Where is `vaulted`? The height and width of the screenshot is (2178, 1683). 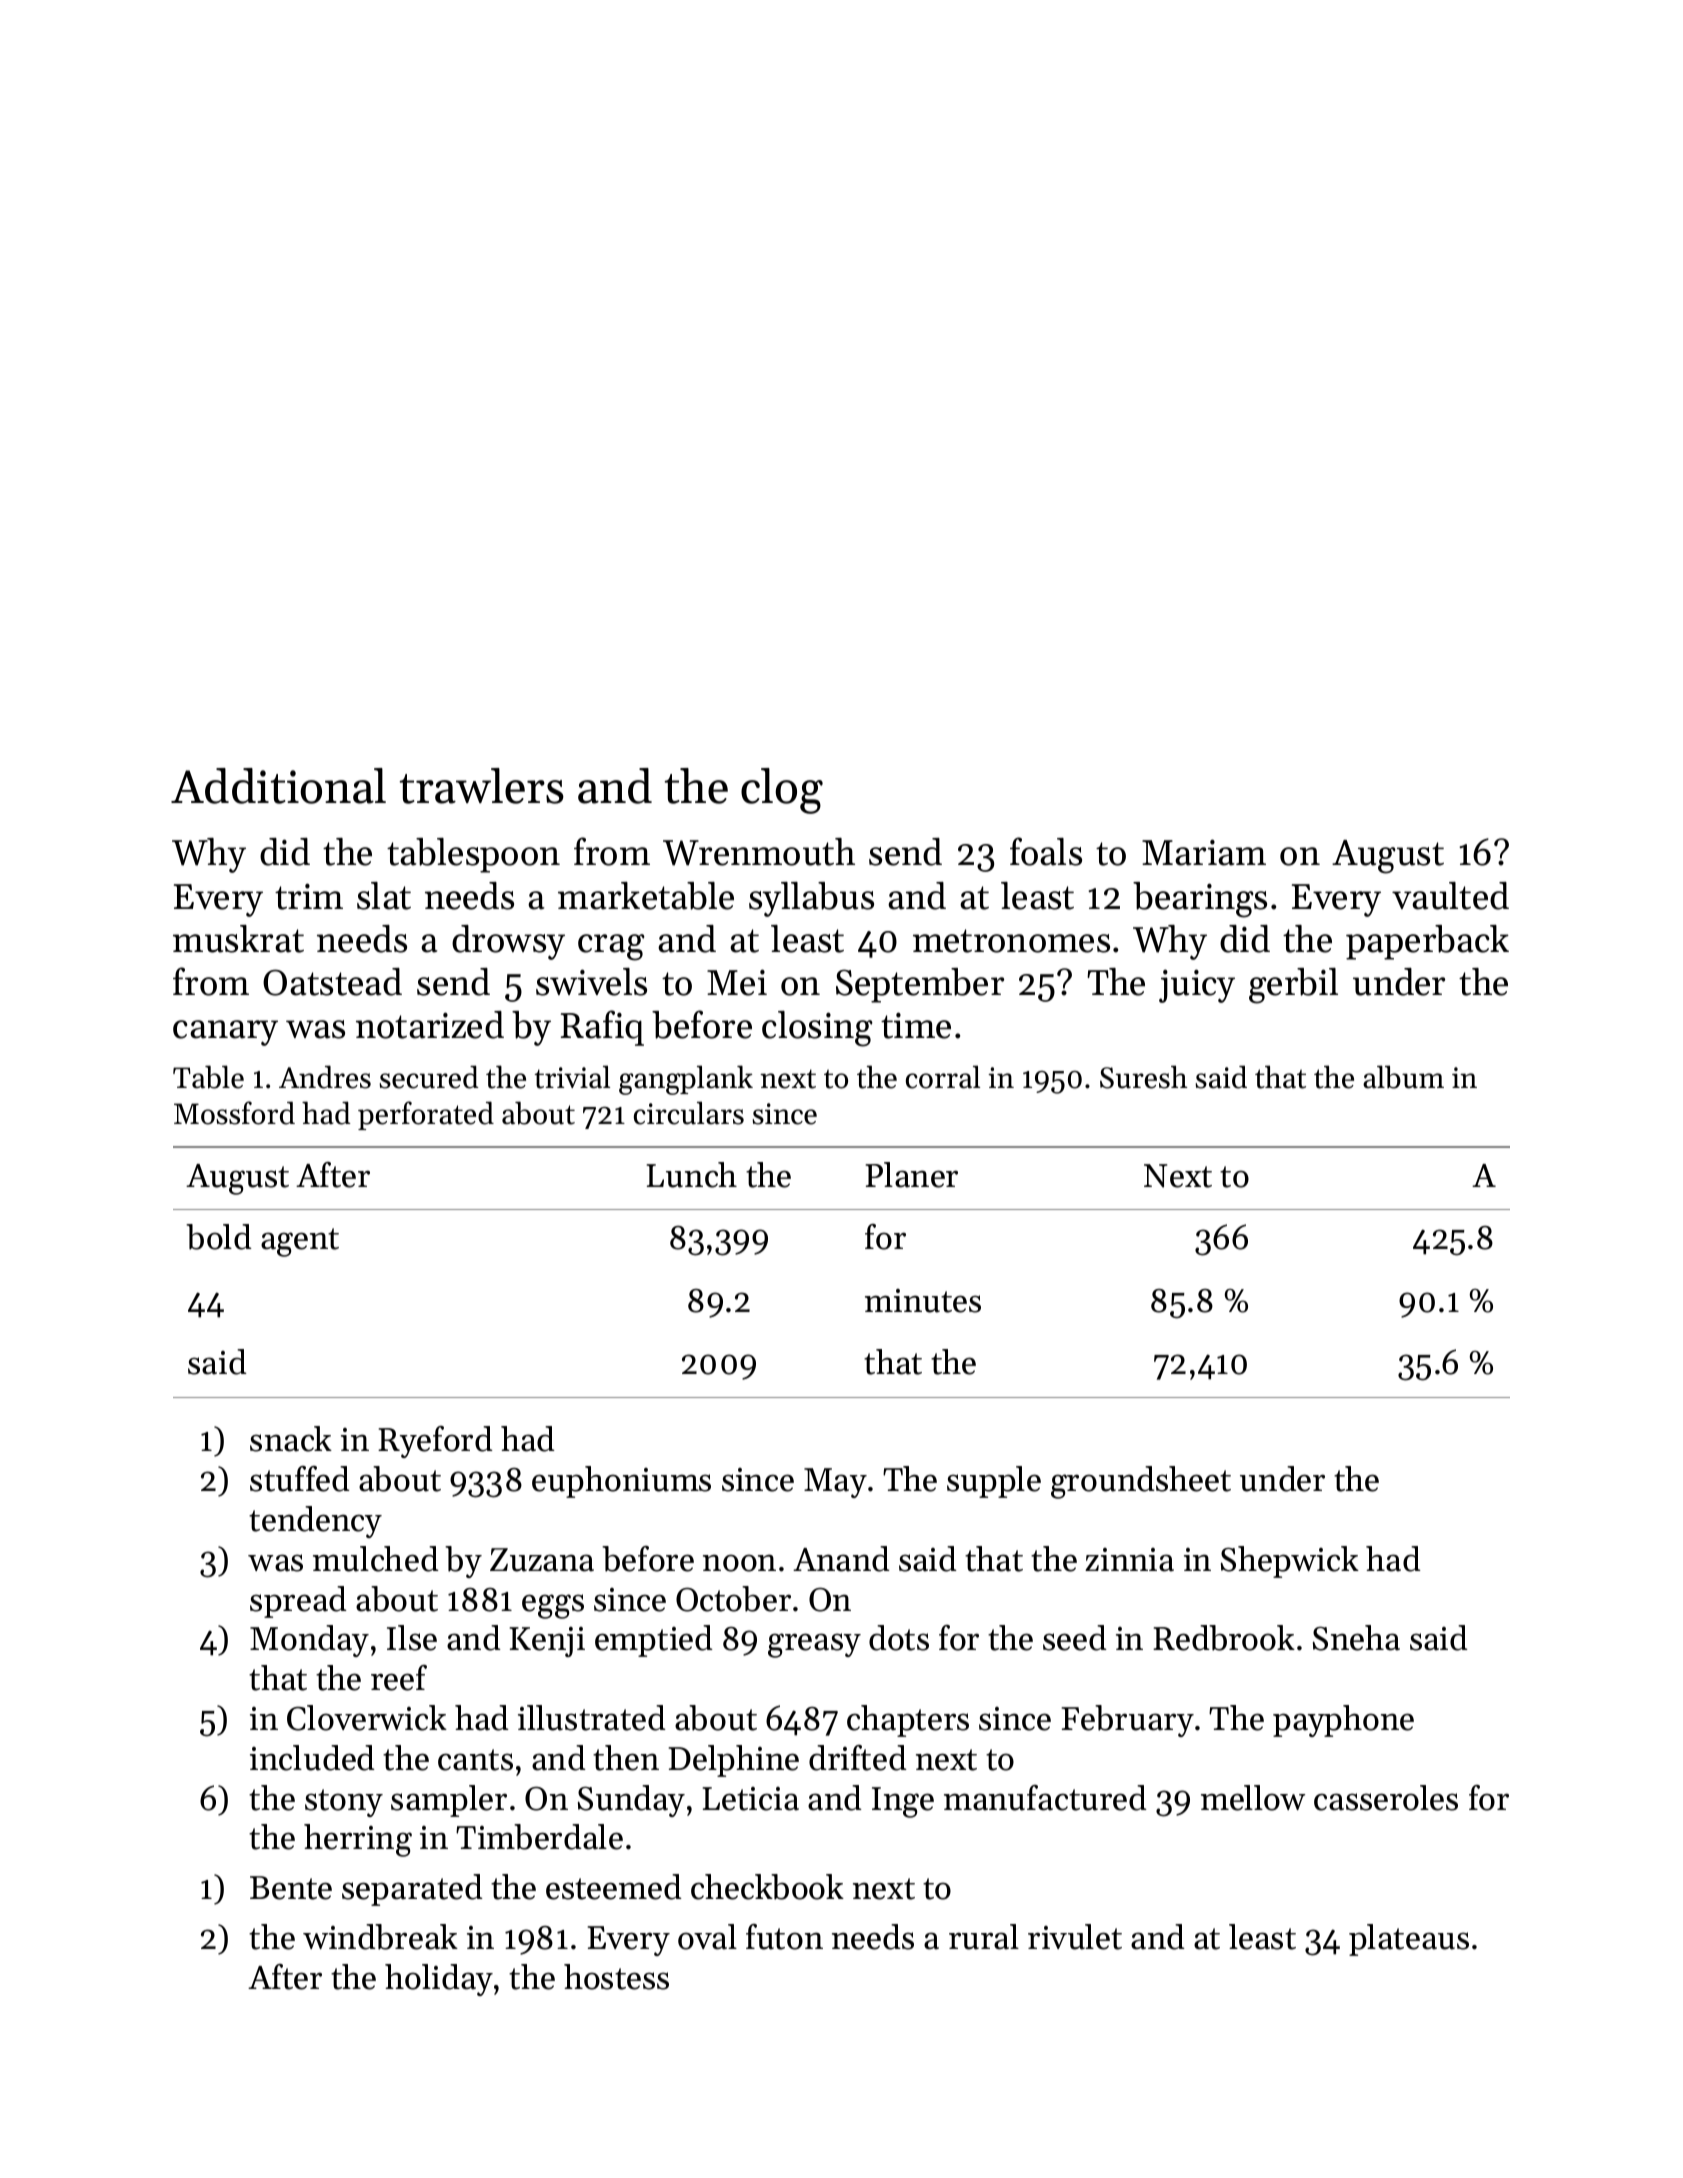
vaulted is located at coordinates (1450, 896).
